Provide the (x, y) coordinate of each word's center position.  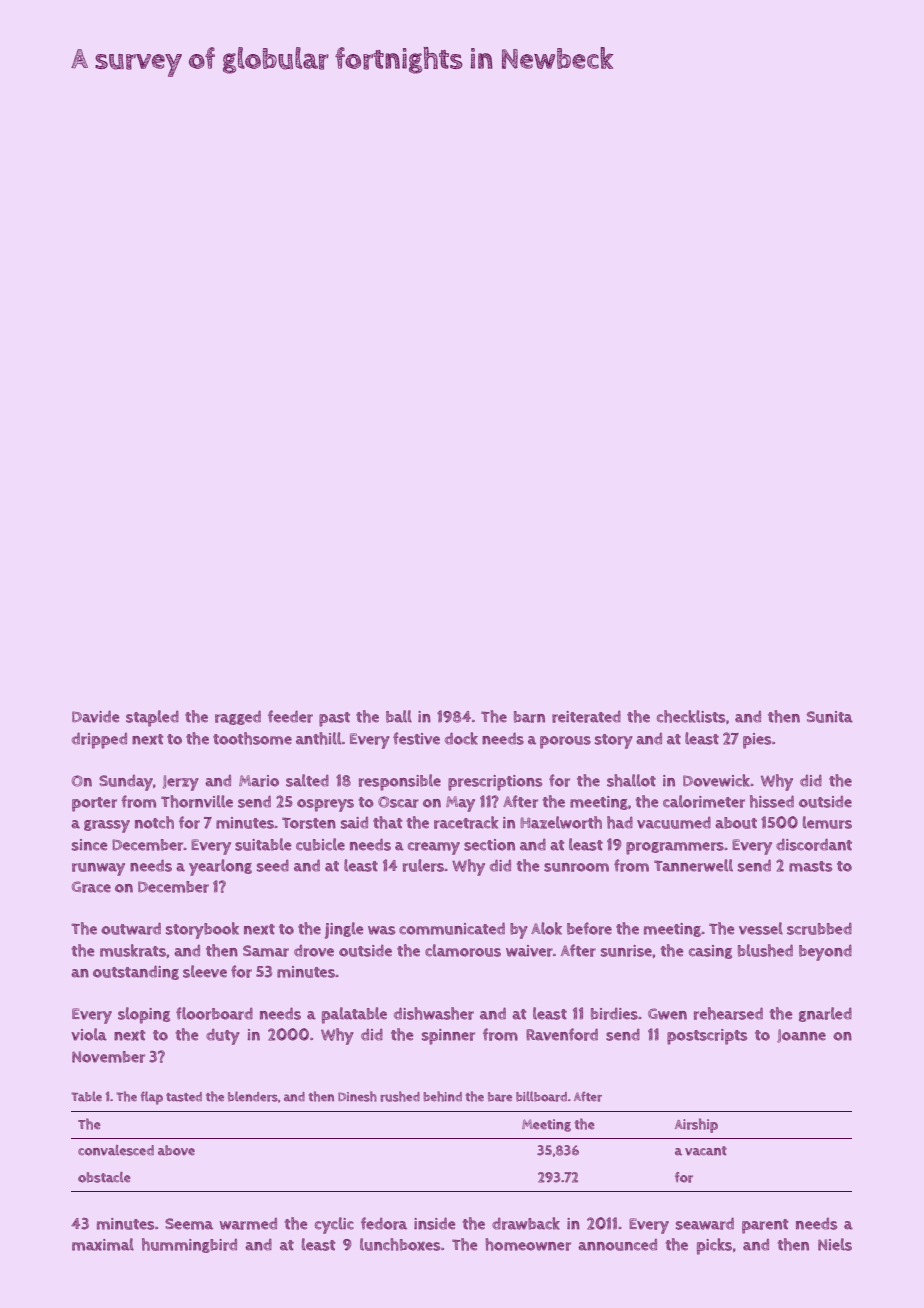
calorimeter (704, 801)
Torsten (309, 823)
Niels (835, 1244)
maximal (103, 1244)
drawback (526, 1223)
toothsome (252, 738)
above (176, 1150)
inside (434, 1223)
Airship (696, 1125)
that (387, 822)
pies (757, 741)
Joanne (801, 1036)
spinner (448, 1037)
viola (89, 1034)
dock (461, 738)
